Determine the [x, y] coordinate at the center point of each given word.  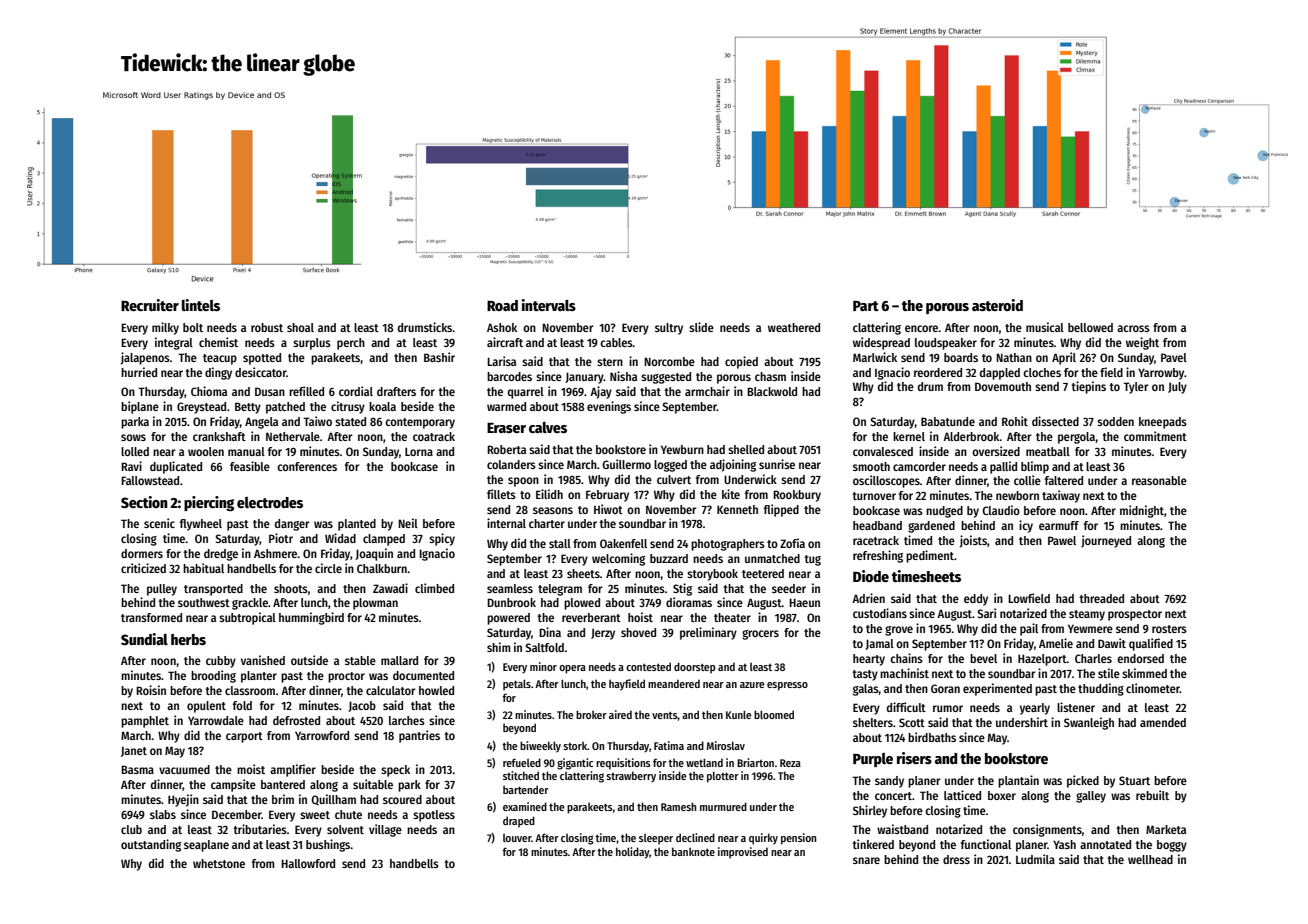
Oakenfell [623, 543]
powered [508, 619]
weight [1142, 343]
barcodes [509, 376]
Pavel [1174, 357]
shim [499, 647]
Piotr [281, 538]
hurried [139, 372]
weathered [794, 327]
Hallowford [308, 863]
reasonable [1159, 480]
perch [351, 344]
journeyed [1106, 541]
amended [1163, 722]
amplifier [293, 770]
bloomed [774, 714]
